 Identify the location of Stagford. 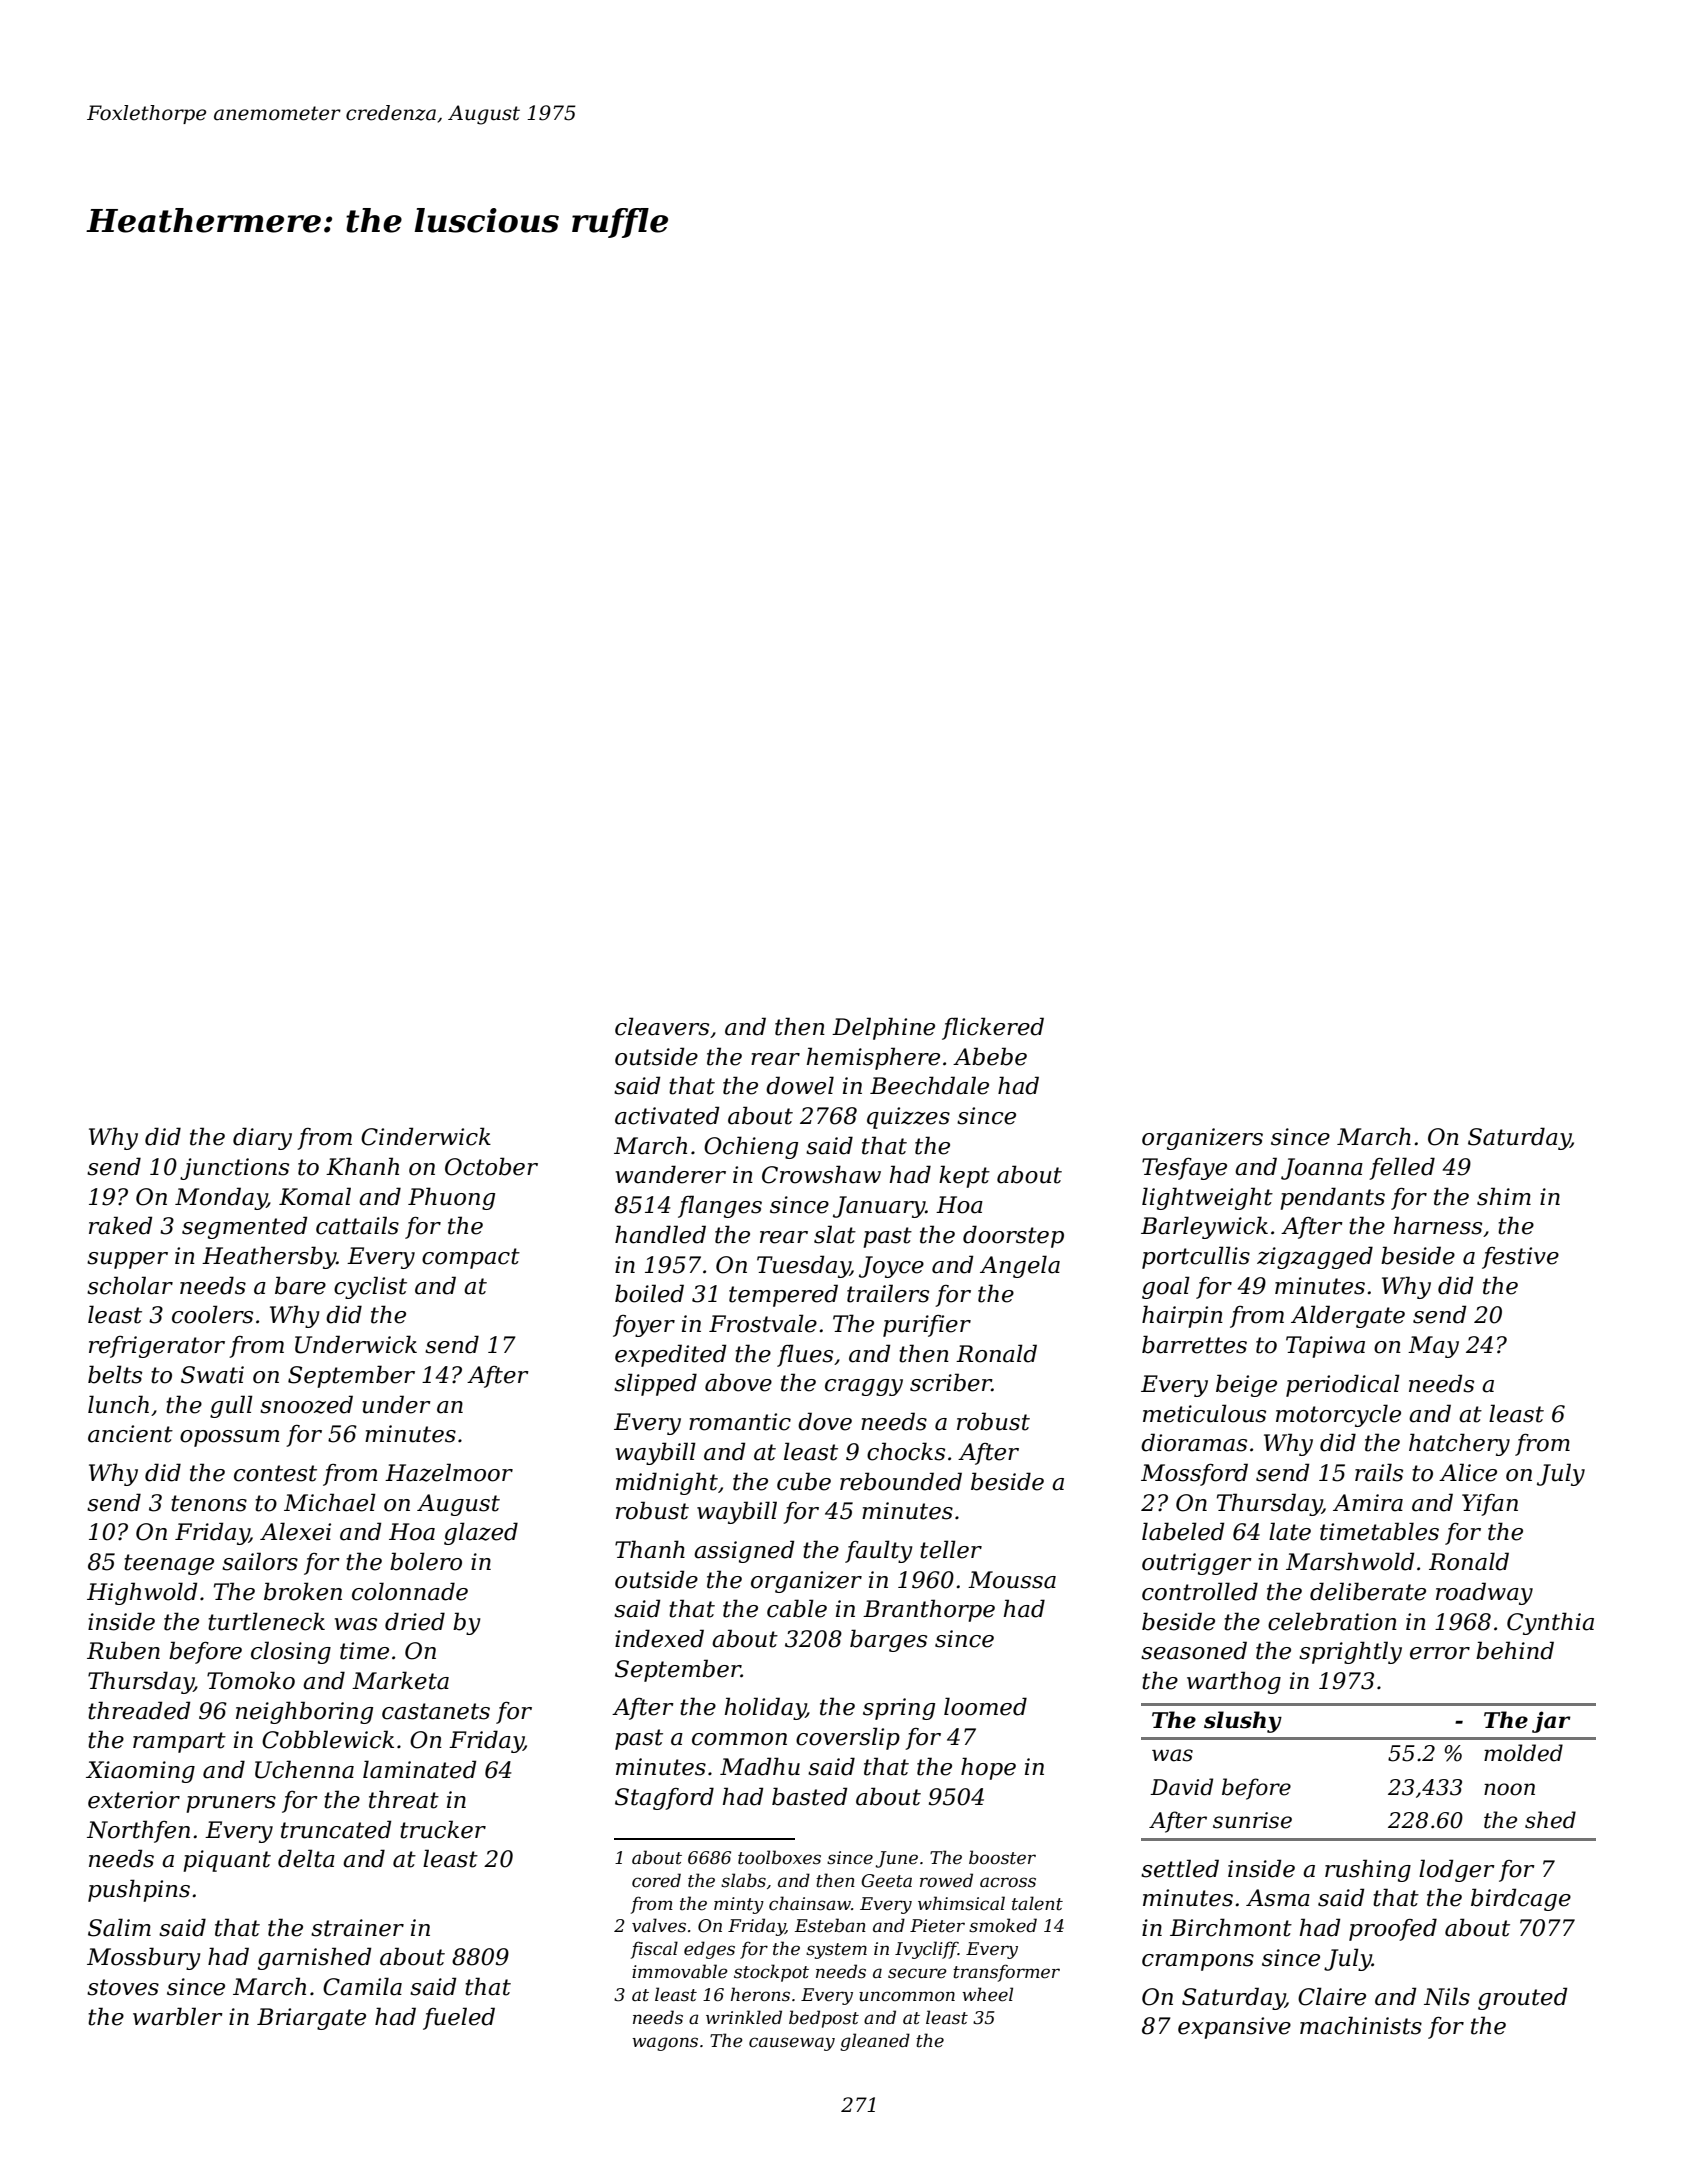
(664, 1798).
